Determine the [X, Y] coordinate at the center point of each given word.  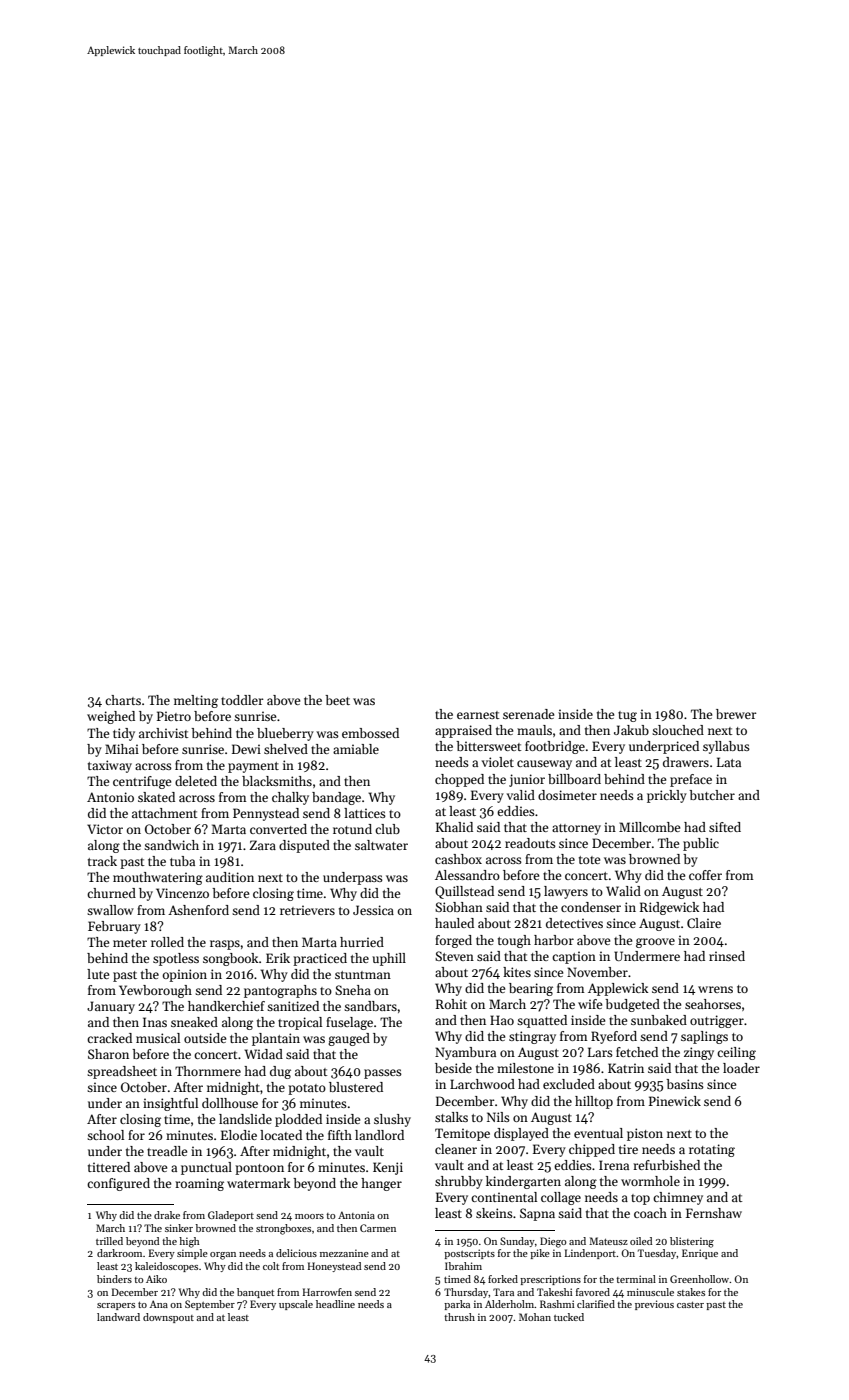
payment [253, 767]
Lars [600, 1052]
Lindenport [591, 1254]
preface [691, 780]
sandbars [370, 1006]
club [387, 829]
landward [118, 1317]
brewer [736, 714]
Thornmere [208, 1071]
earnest [478, 715]
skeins [494, 1213]
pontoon [259, 1169]
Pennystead [266, 814]
